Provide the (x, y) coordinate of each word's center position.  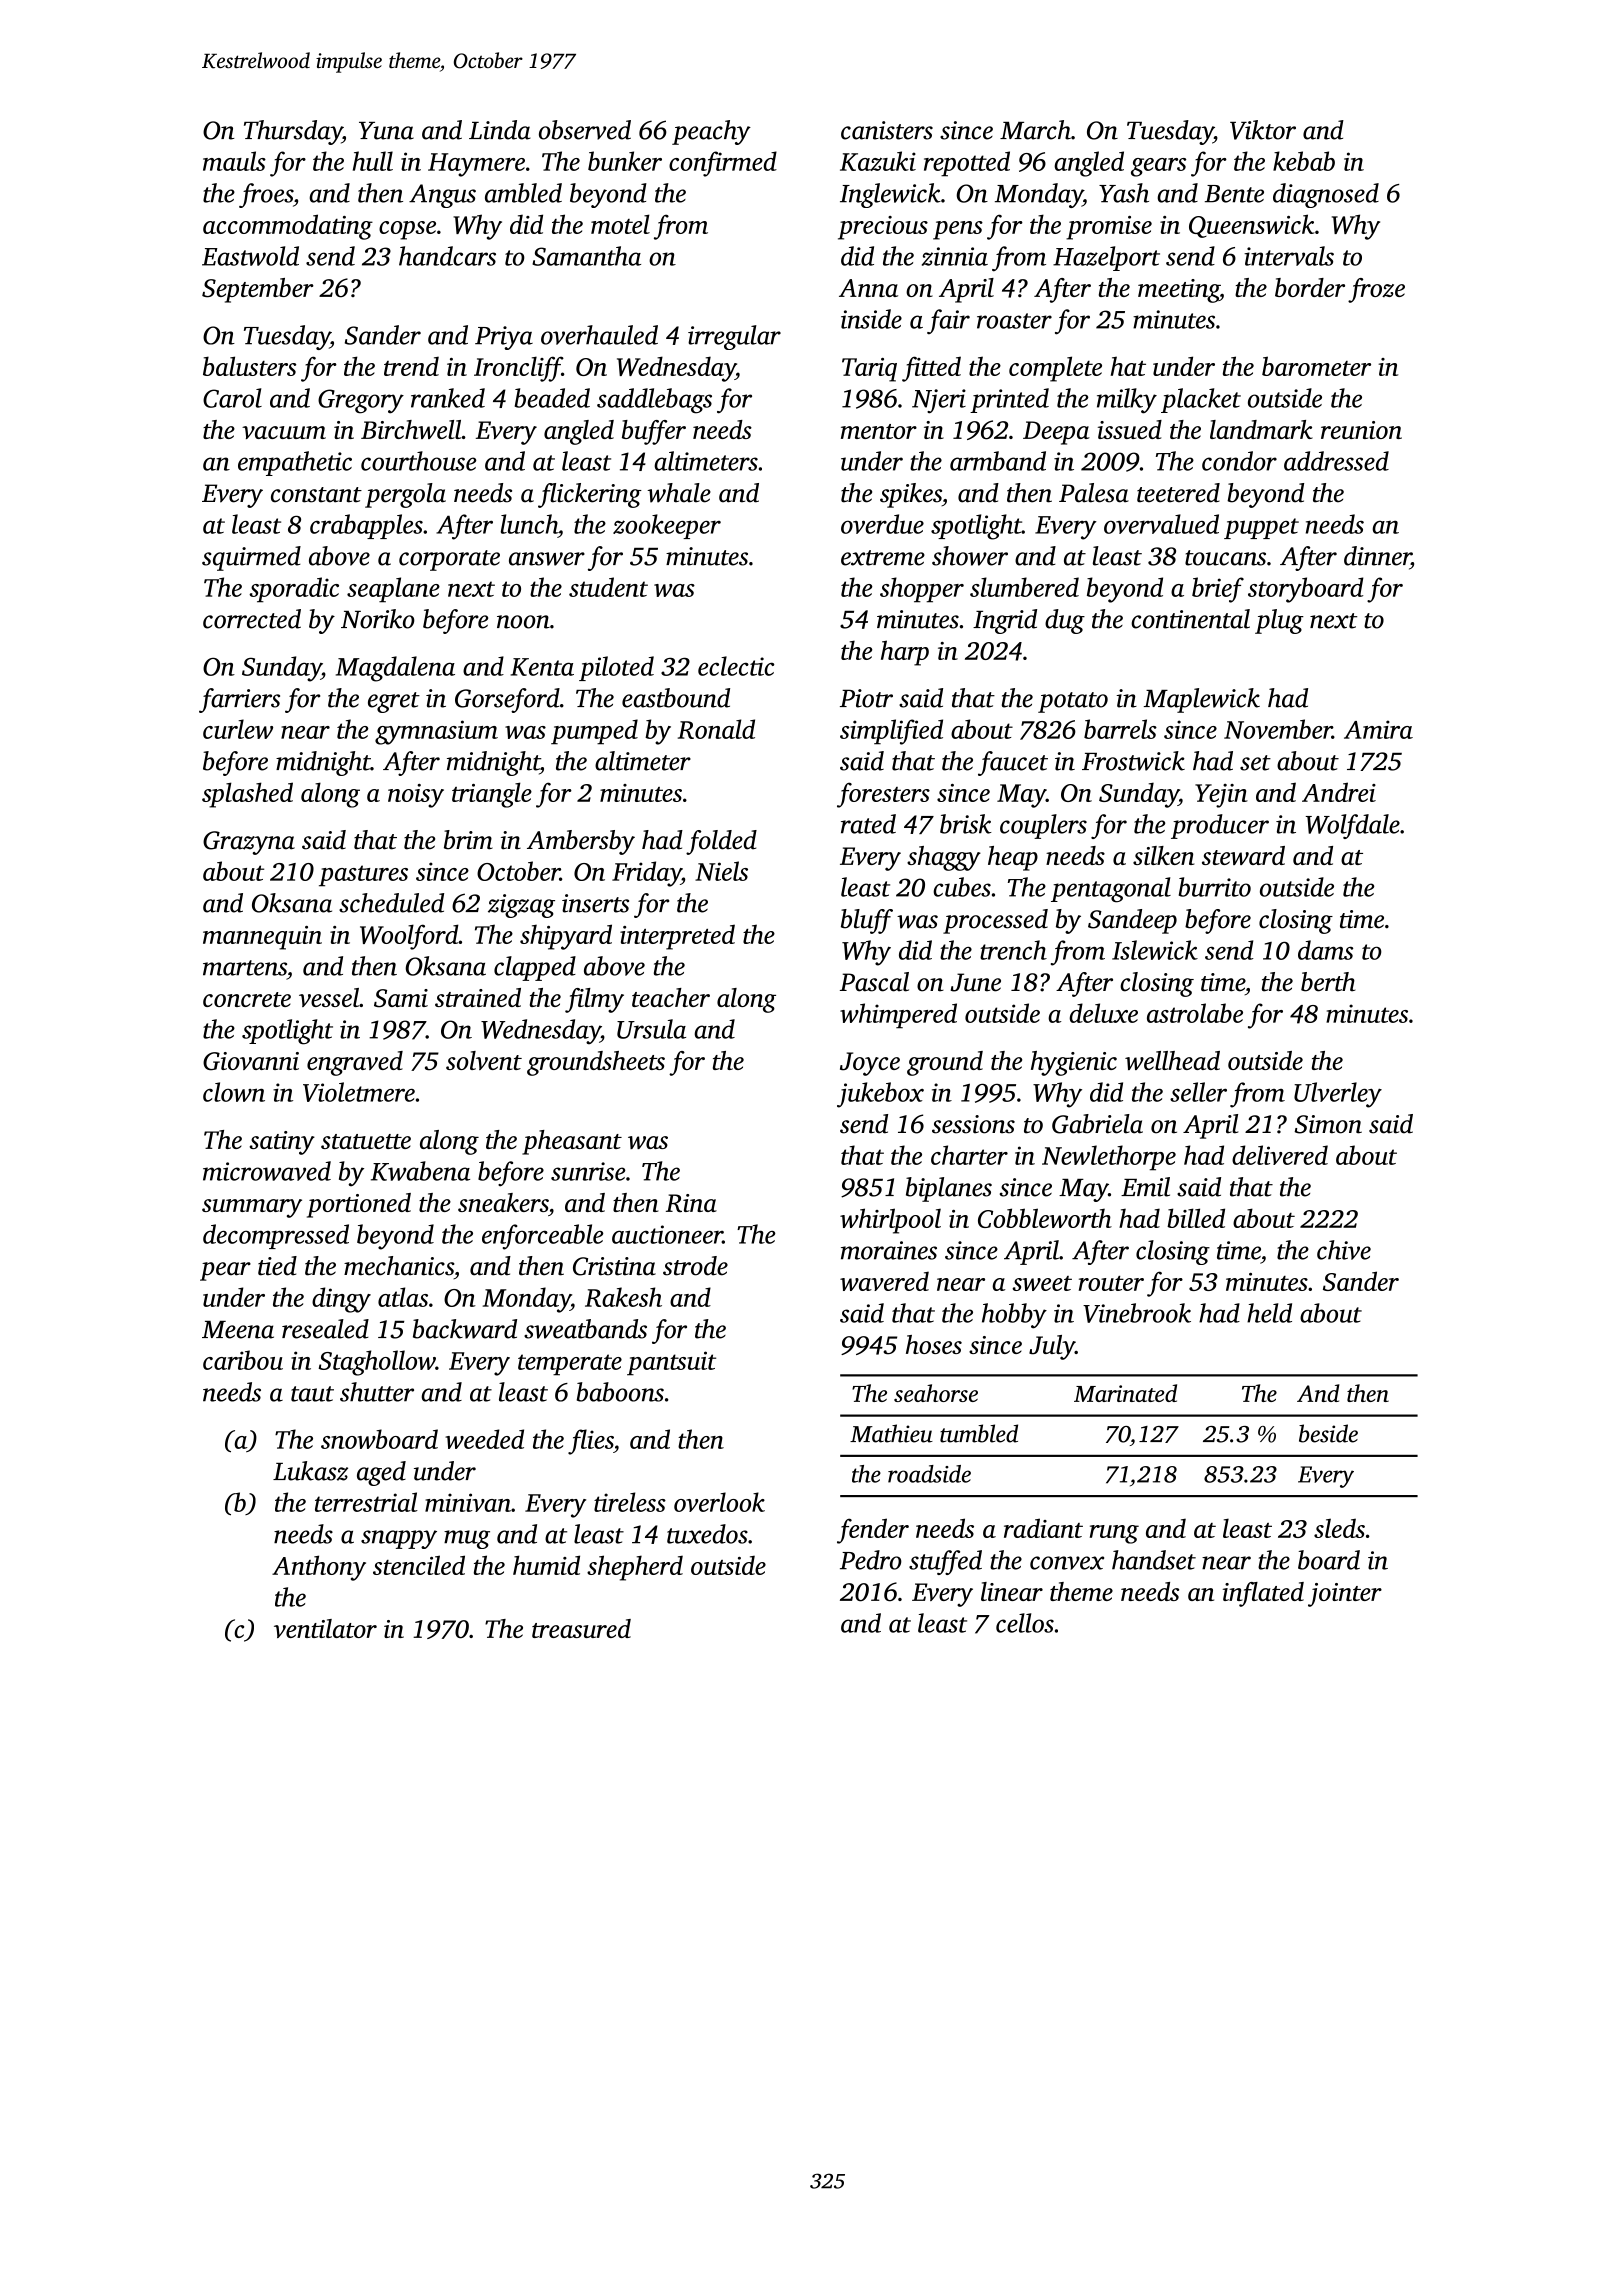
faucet (1013, 763)
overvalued (1161, 524)
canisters (887, 130)
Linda (500, 130)
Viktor (1263, 130)
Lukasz (310, 1471)
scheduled (391, 903)
